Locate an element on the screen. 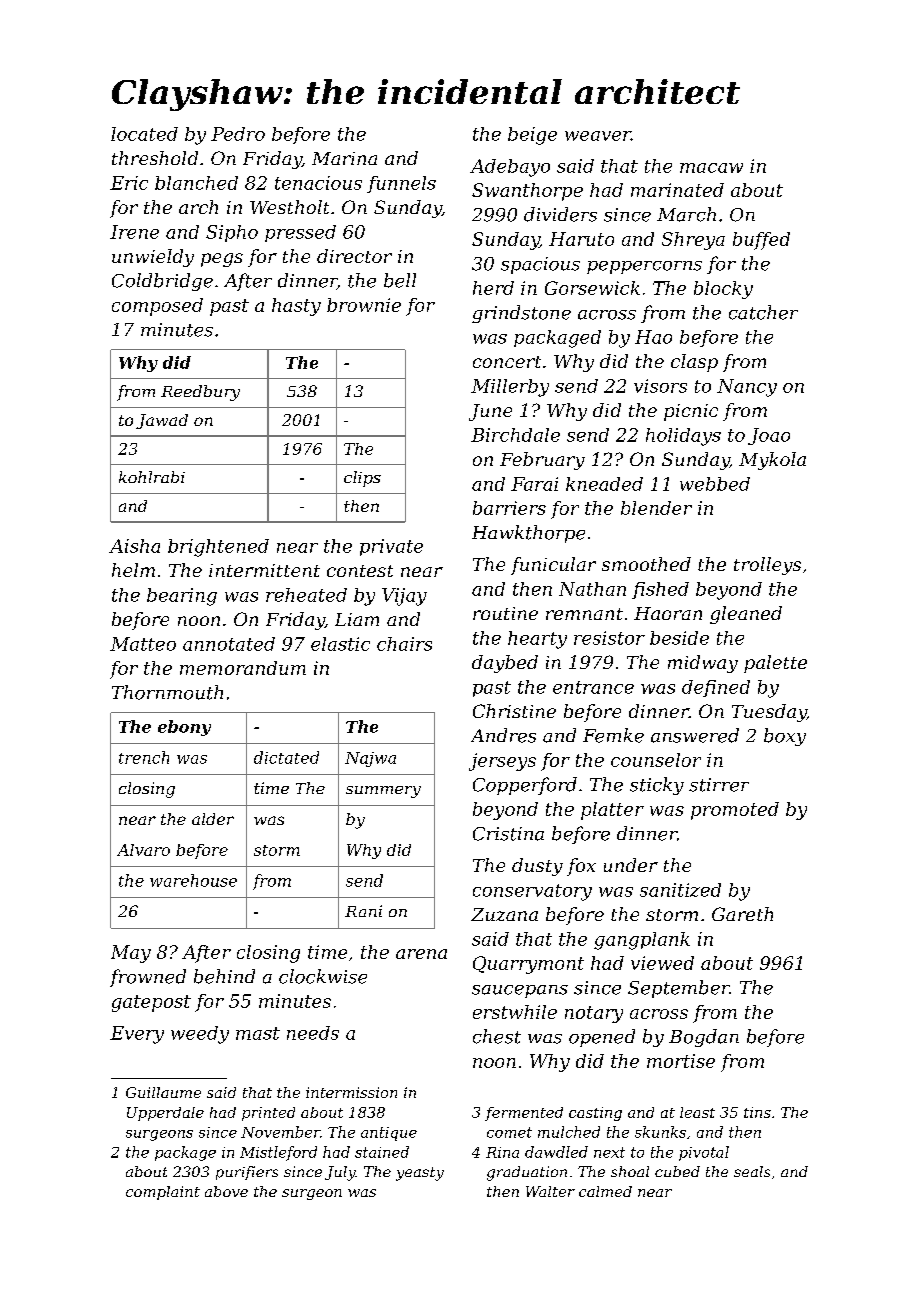 The width and height of the screenshot is (924, 1308). Joao is located at coordinates (769, 436).
